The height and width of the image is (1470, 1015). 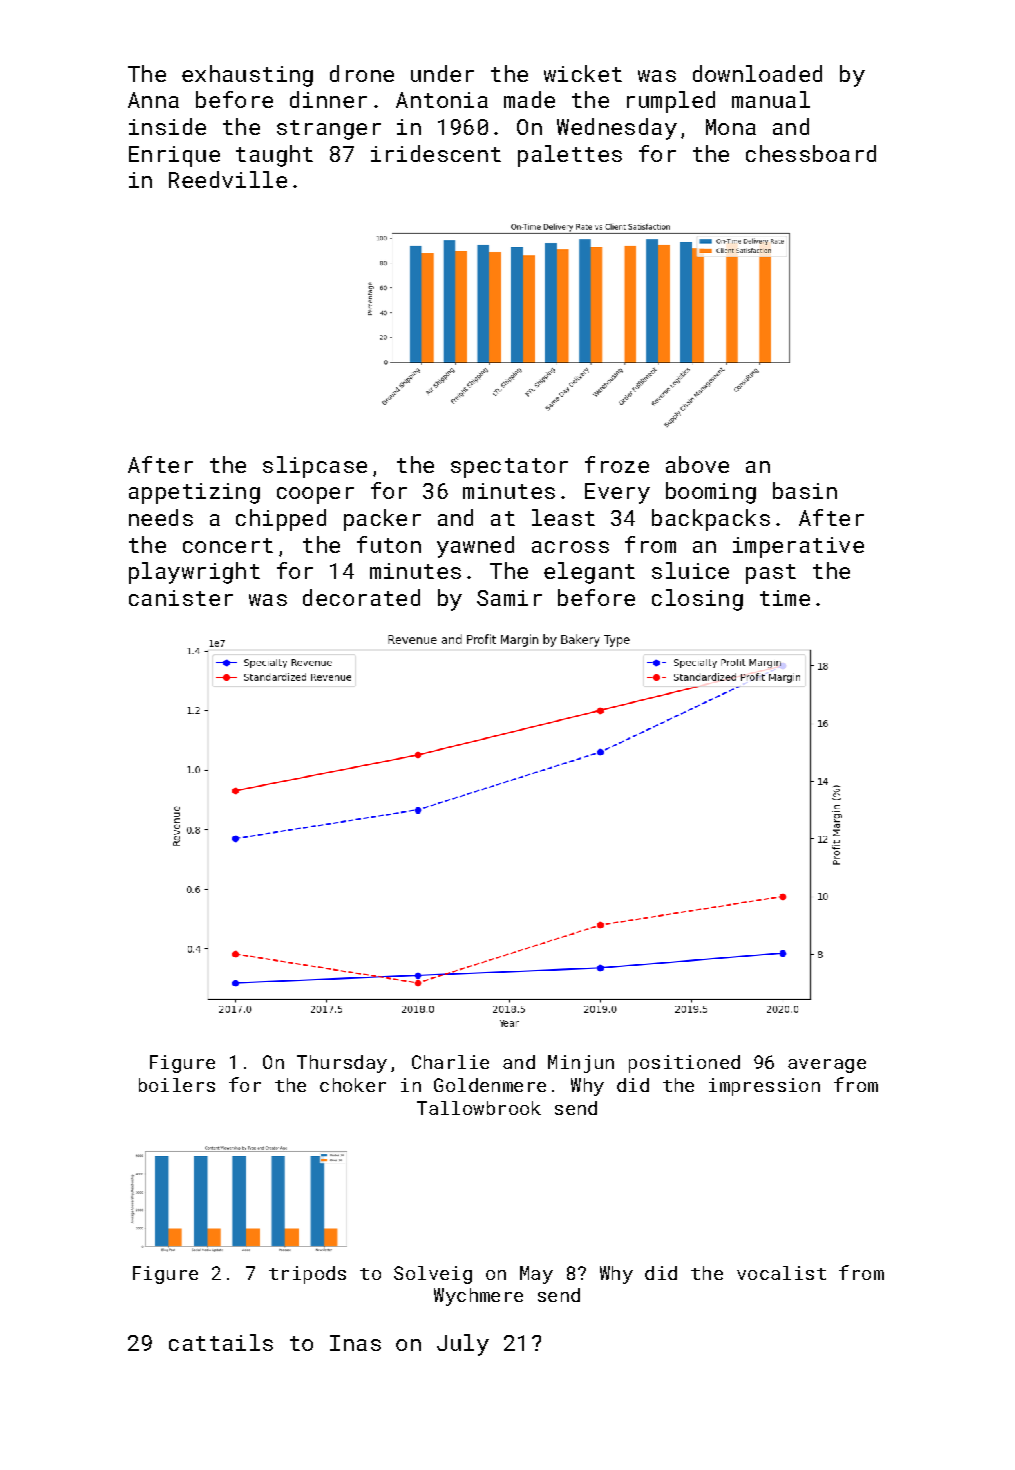 What do you see at coordinates (362, 73) in the image?
I see `drone` at bounding box center [362, 73].
